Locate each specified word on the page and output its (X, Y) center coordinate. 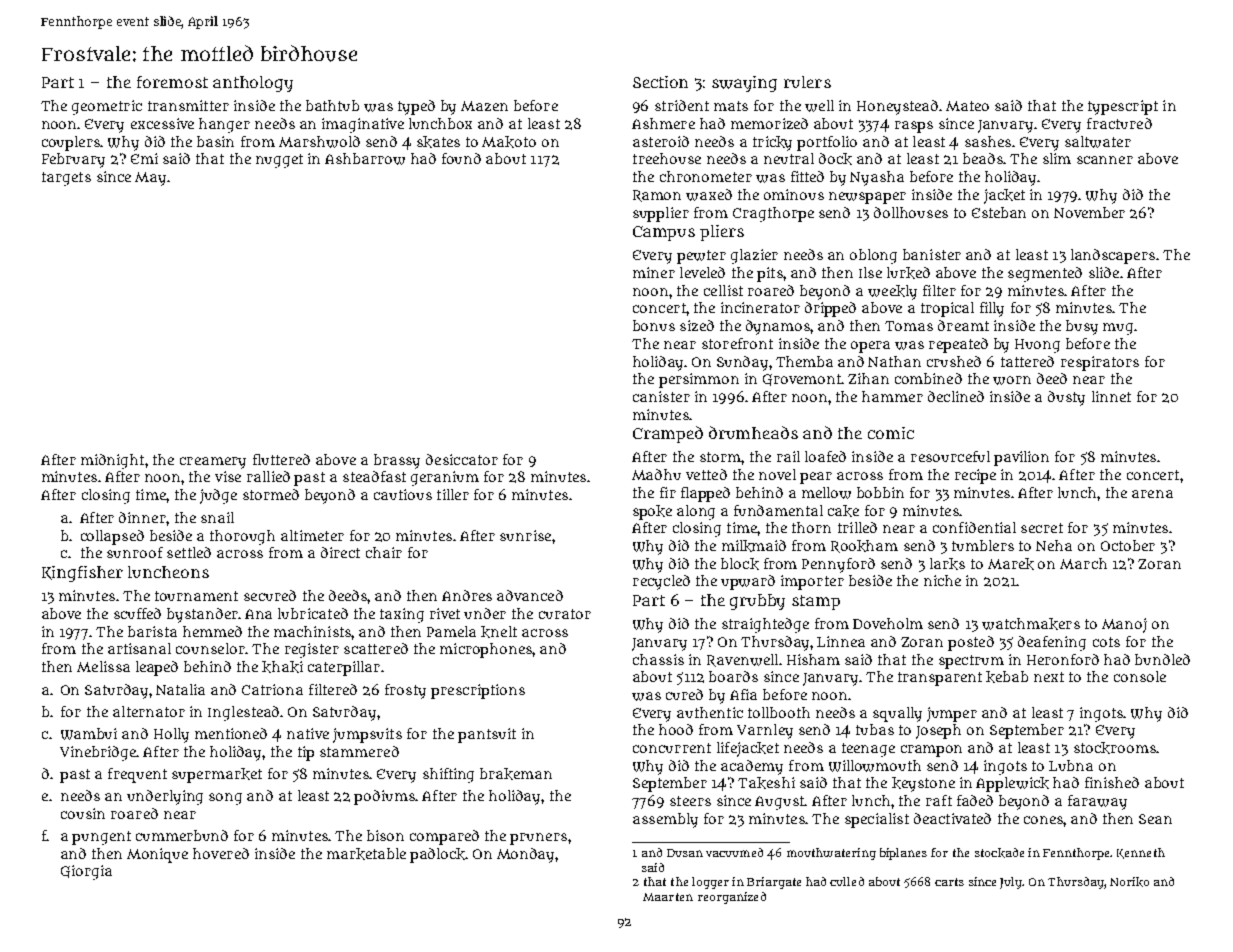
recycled (661, 582)
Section (660, 82)
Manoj (1124, 625)
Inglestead (243, 713)
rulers (807, 82)
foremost (172, 82)
